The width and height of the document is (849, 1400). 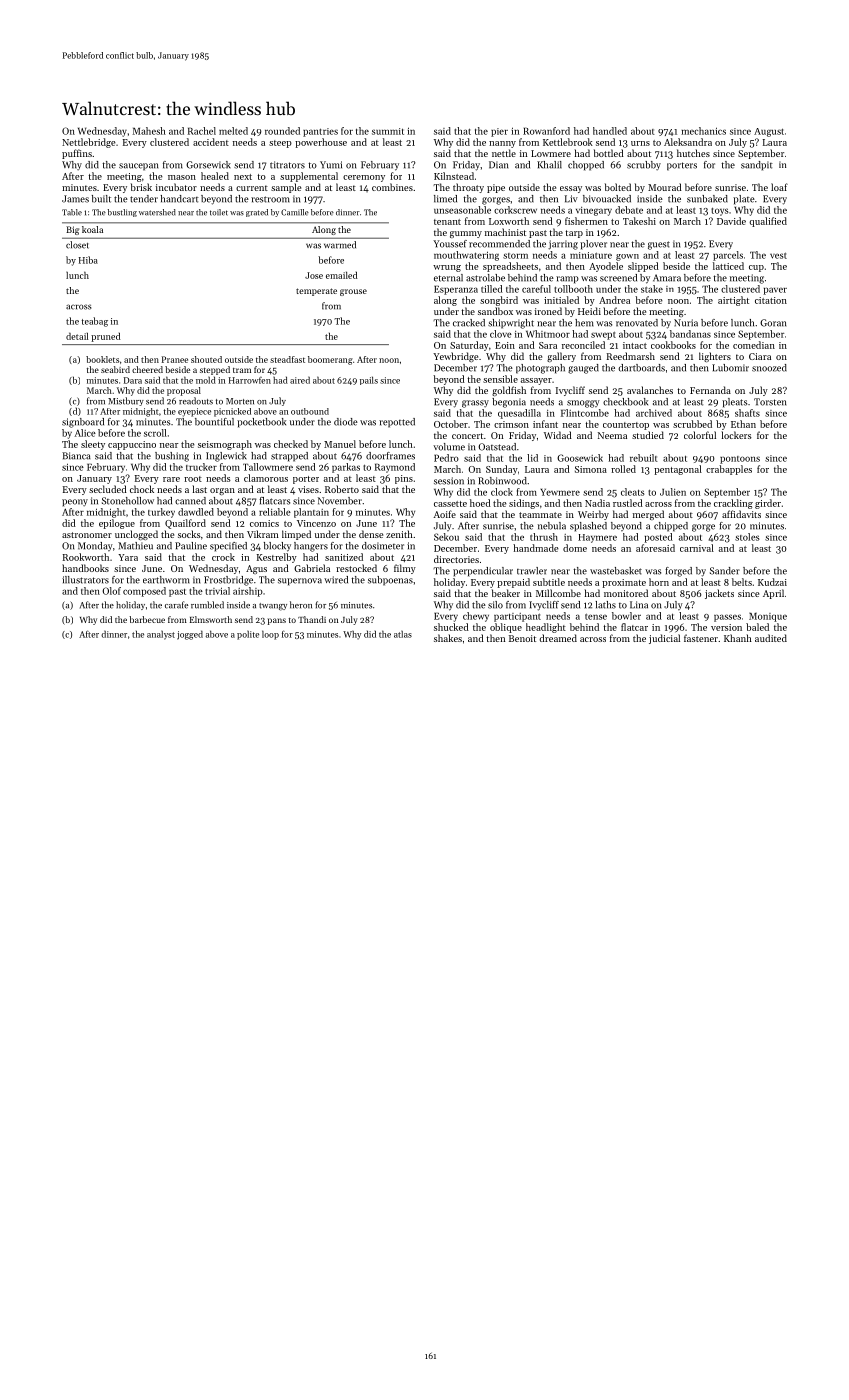 What do you see at coordinates (768, 504) in the document?
I see `girder` at bounding box center [768, 504].
